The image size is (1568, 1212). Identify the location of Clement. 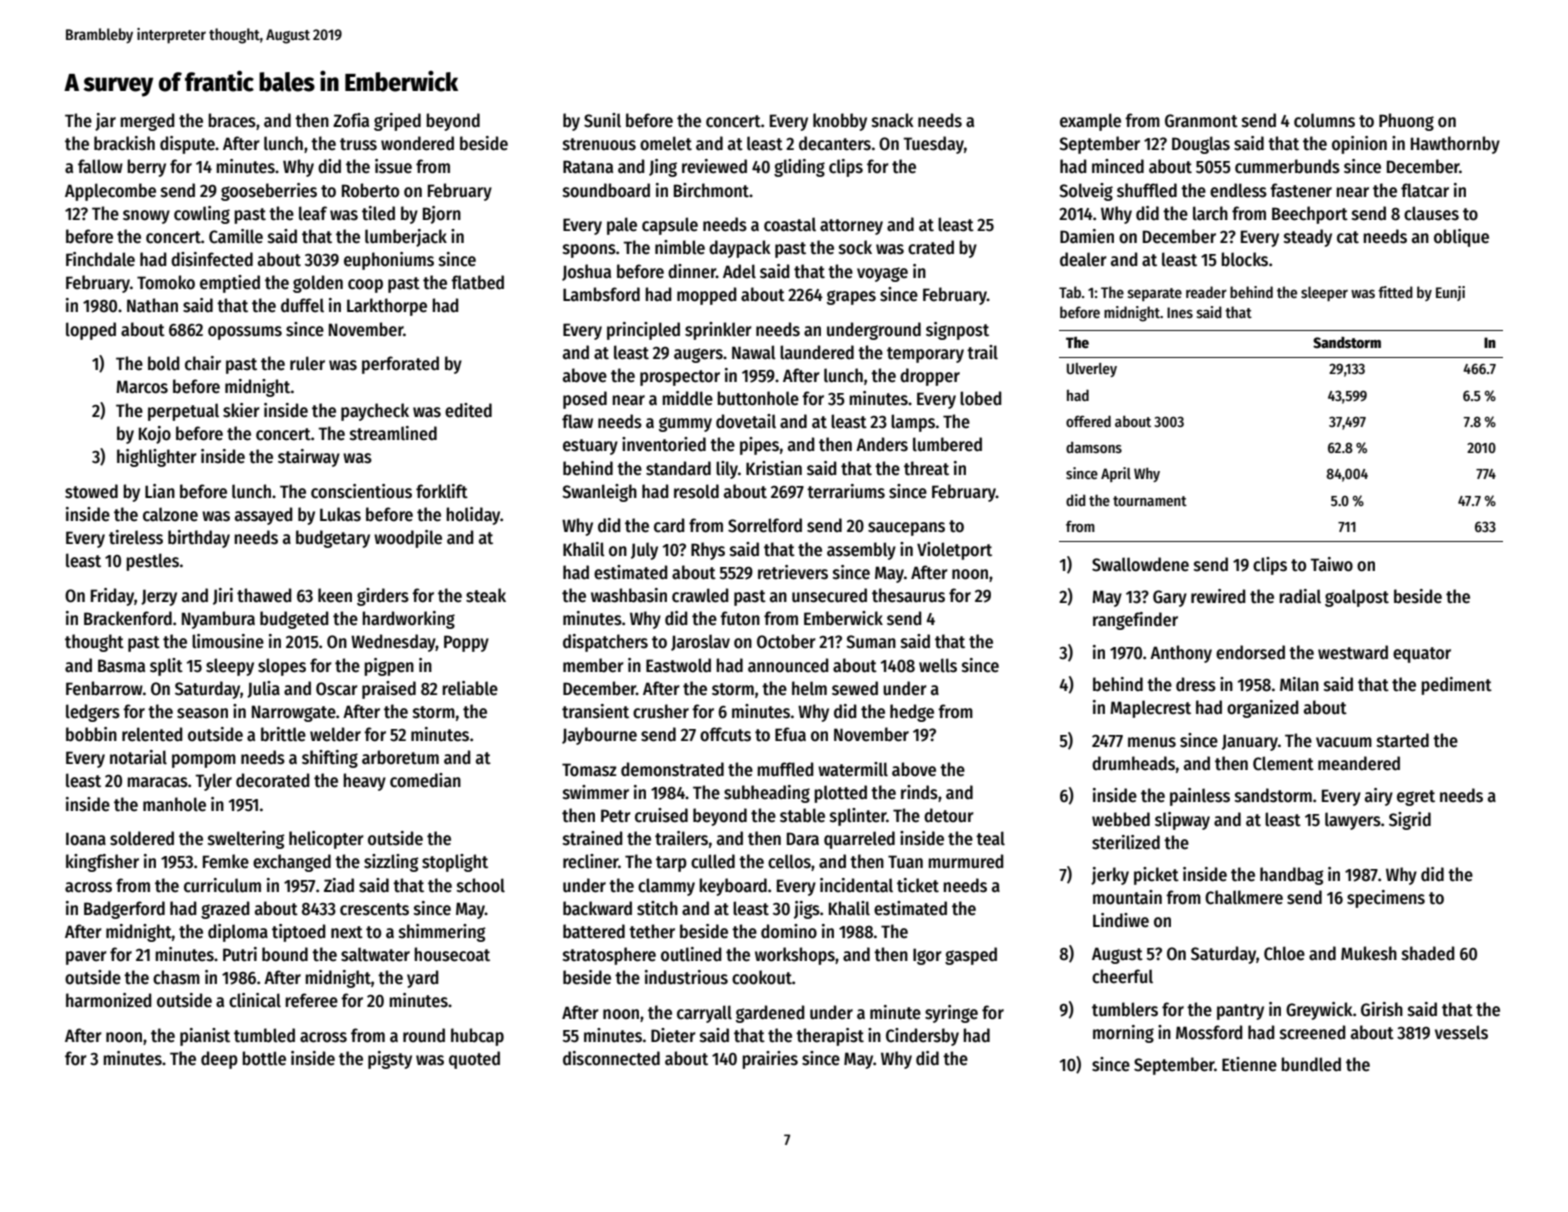
(1283, 763).
